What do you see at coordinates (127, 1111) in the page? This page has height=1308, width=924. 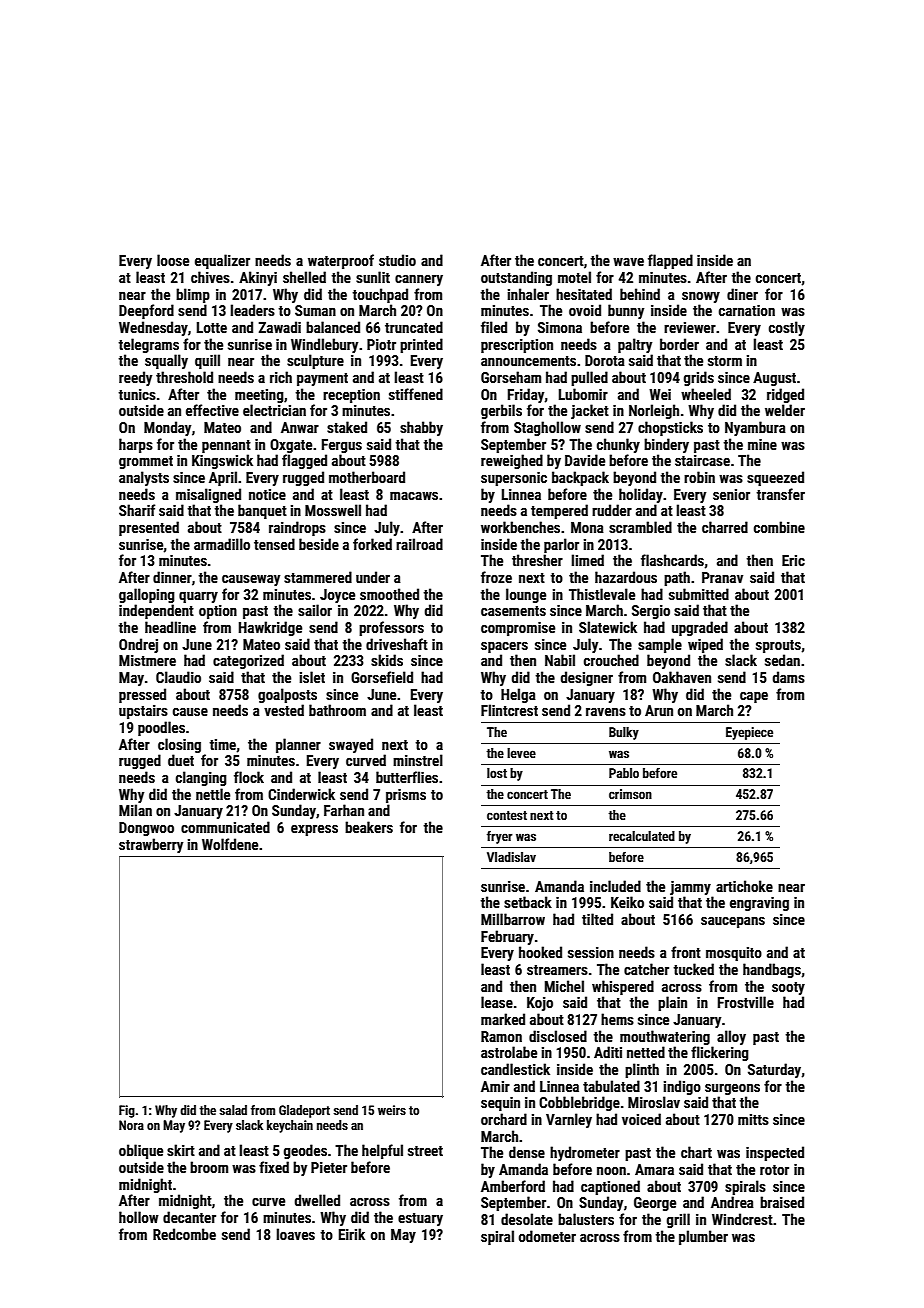 I see `Fig` at bounding box center [127, 1111].
